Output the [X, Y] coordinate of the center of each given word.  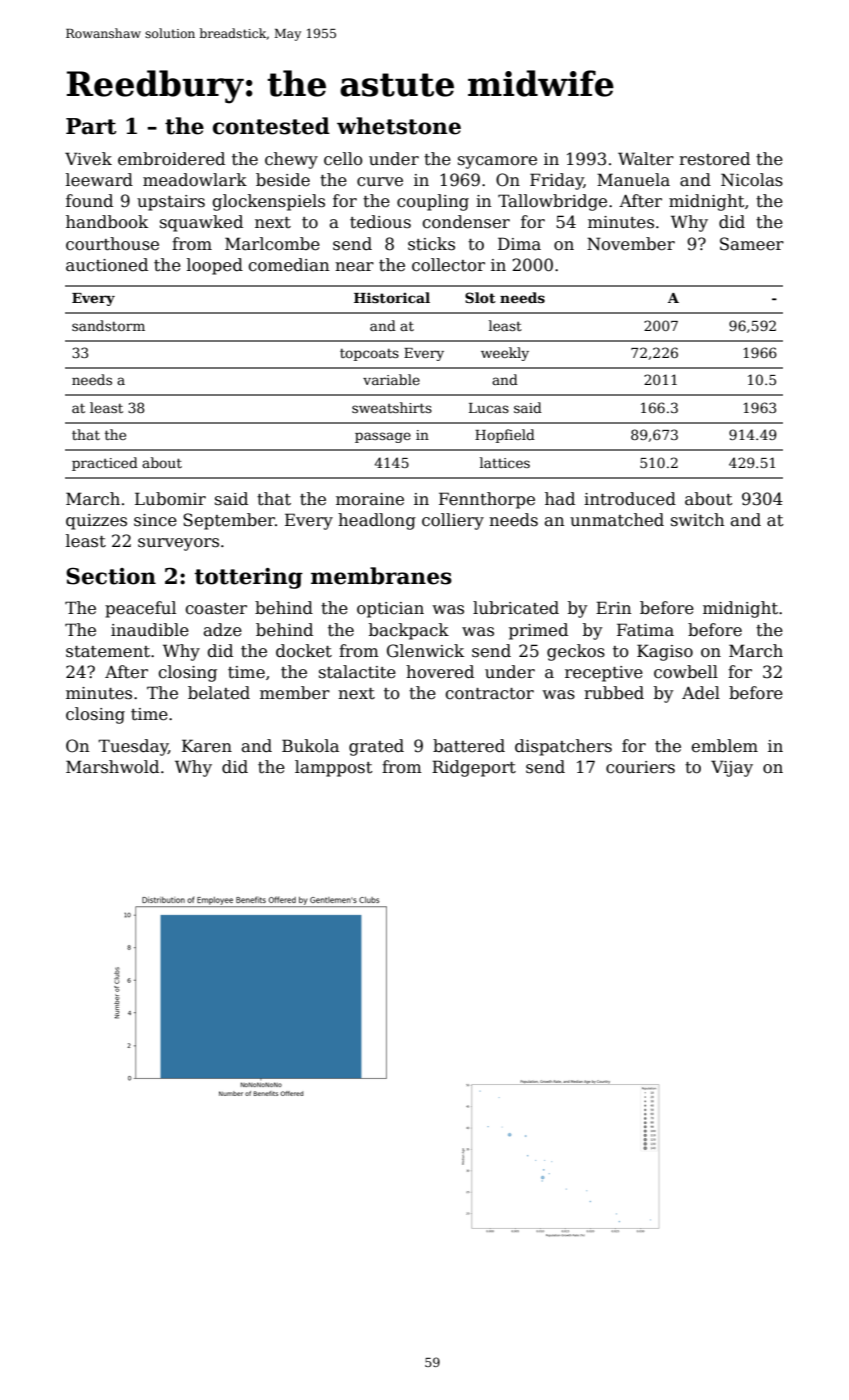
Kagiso [665, 652]
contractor [489, 694]
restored [714, 159]
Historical [392, 297]
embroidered [171, 159]
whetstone [399, 126]
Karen [207, 746]
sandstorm [108, 325]
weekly [505, 354]
